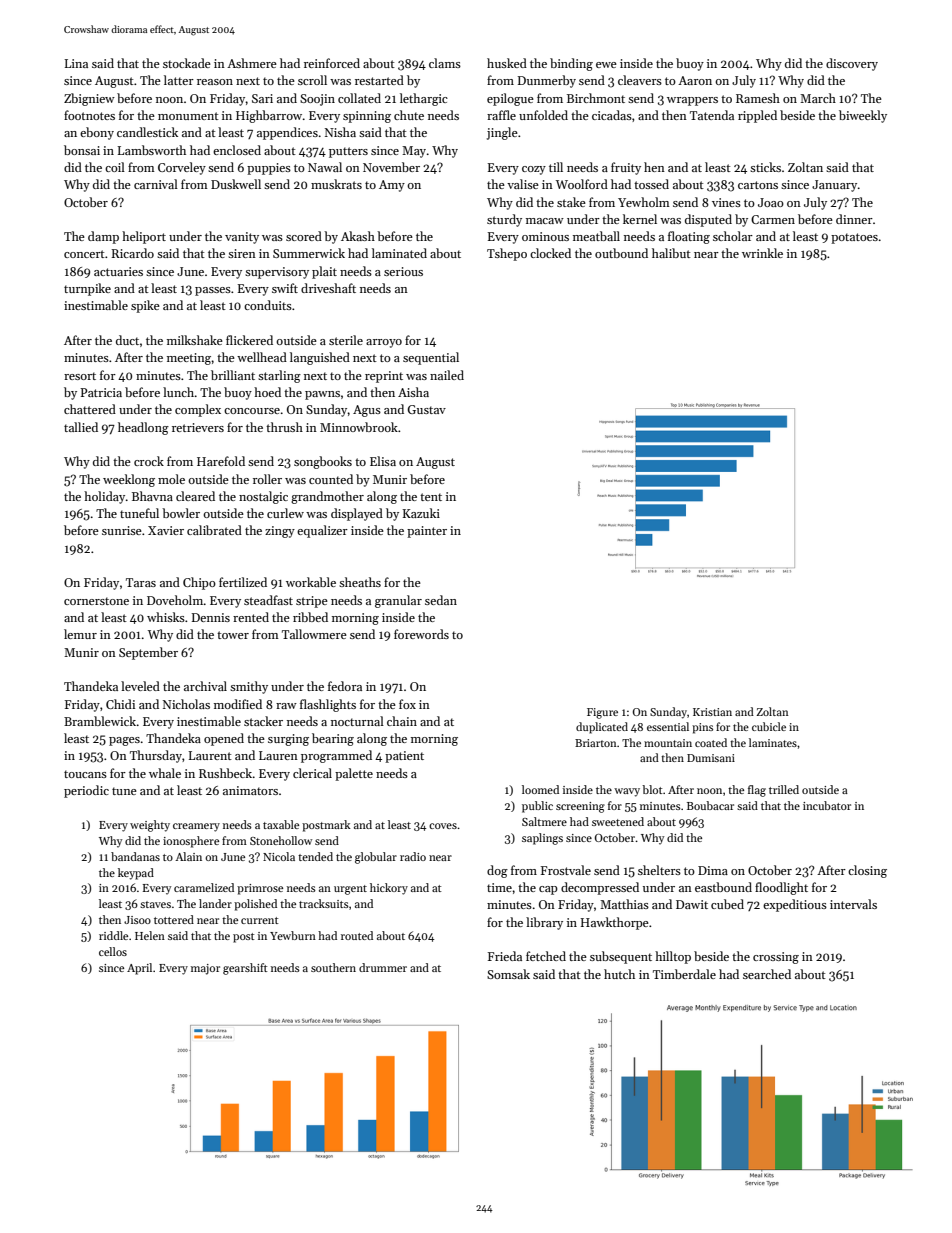 This page has height=1233, width=952. What do you see at coordinates (333, 739) in the page?
I see `bearing` at bounding box center [333, 739].
